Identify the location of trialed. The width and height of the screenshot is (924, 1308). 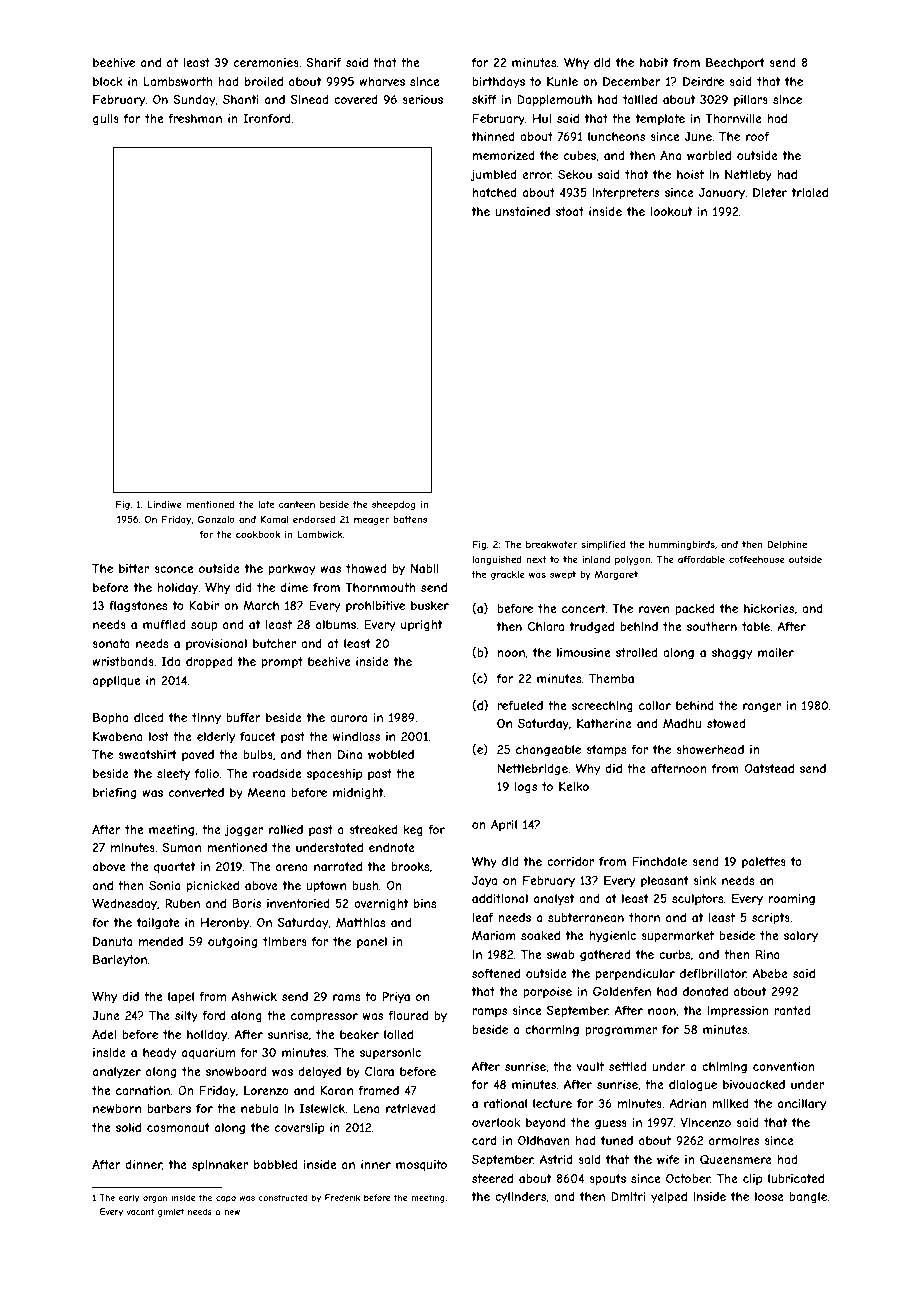
(810, 192).
